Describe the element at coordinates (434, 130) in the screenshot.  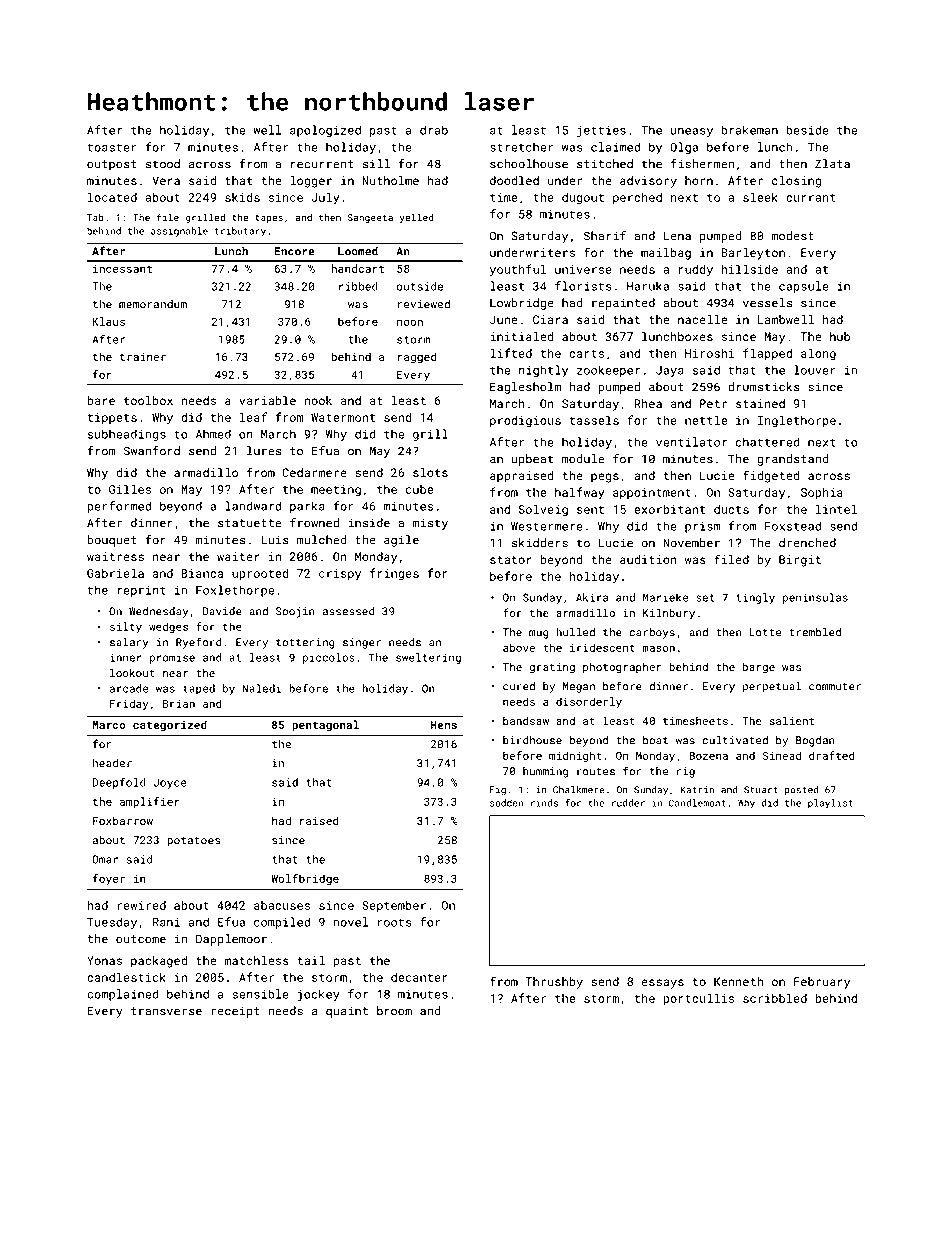
I see `drab` at that location.
